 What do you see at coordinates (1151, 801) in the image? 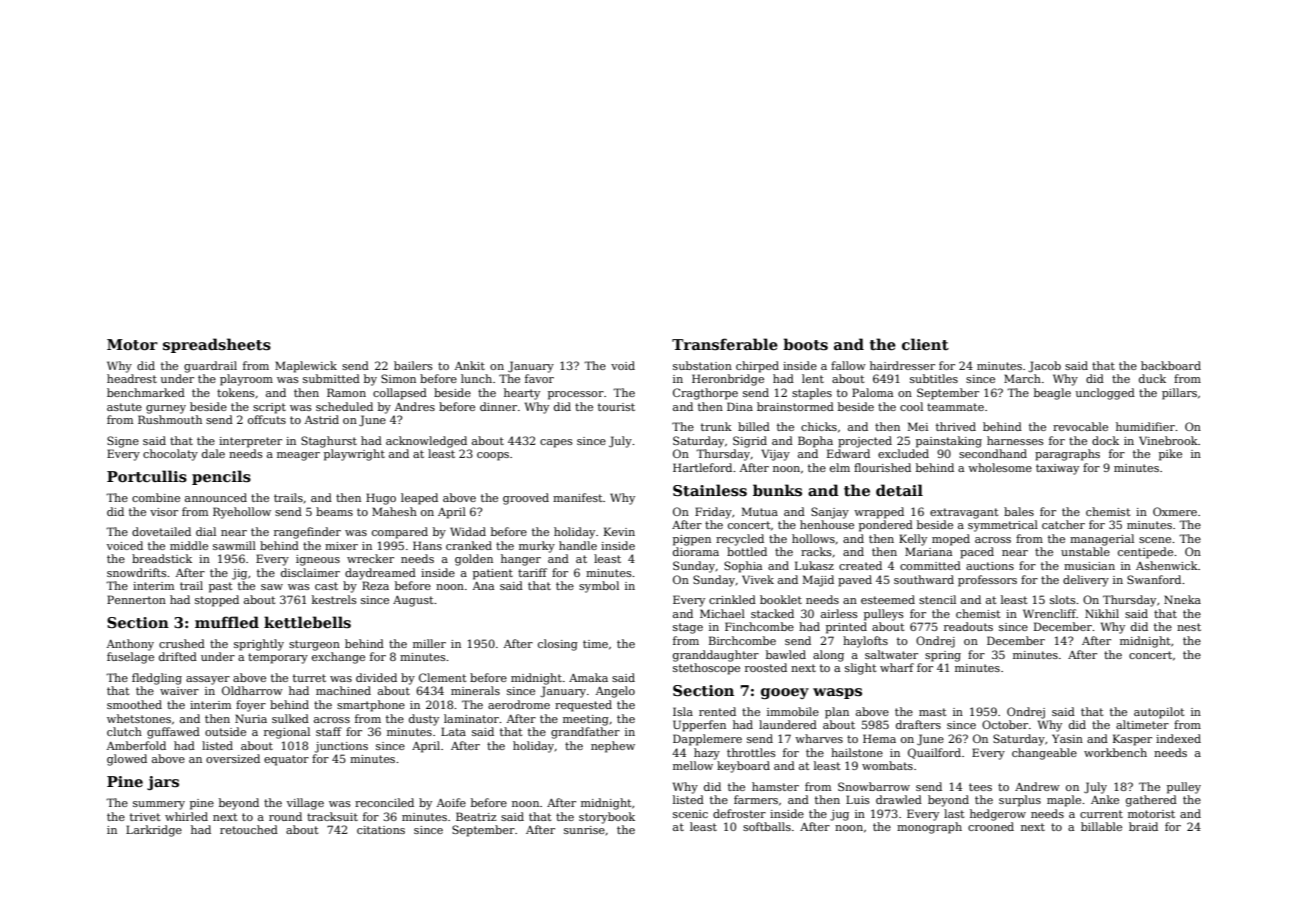
I see `gathered` at bounding box center [1151, 801].
